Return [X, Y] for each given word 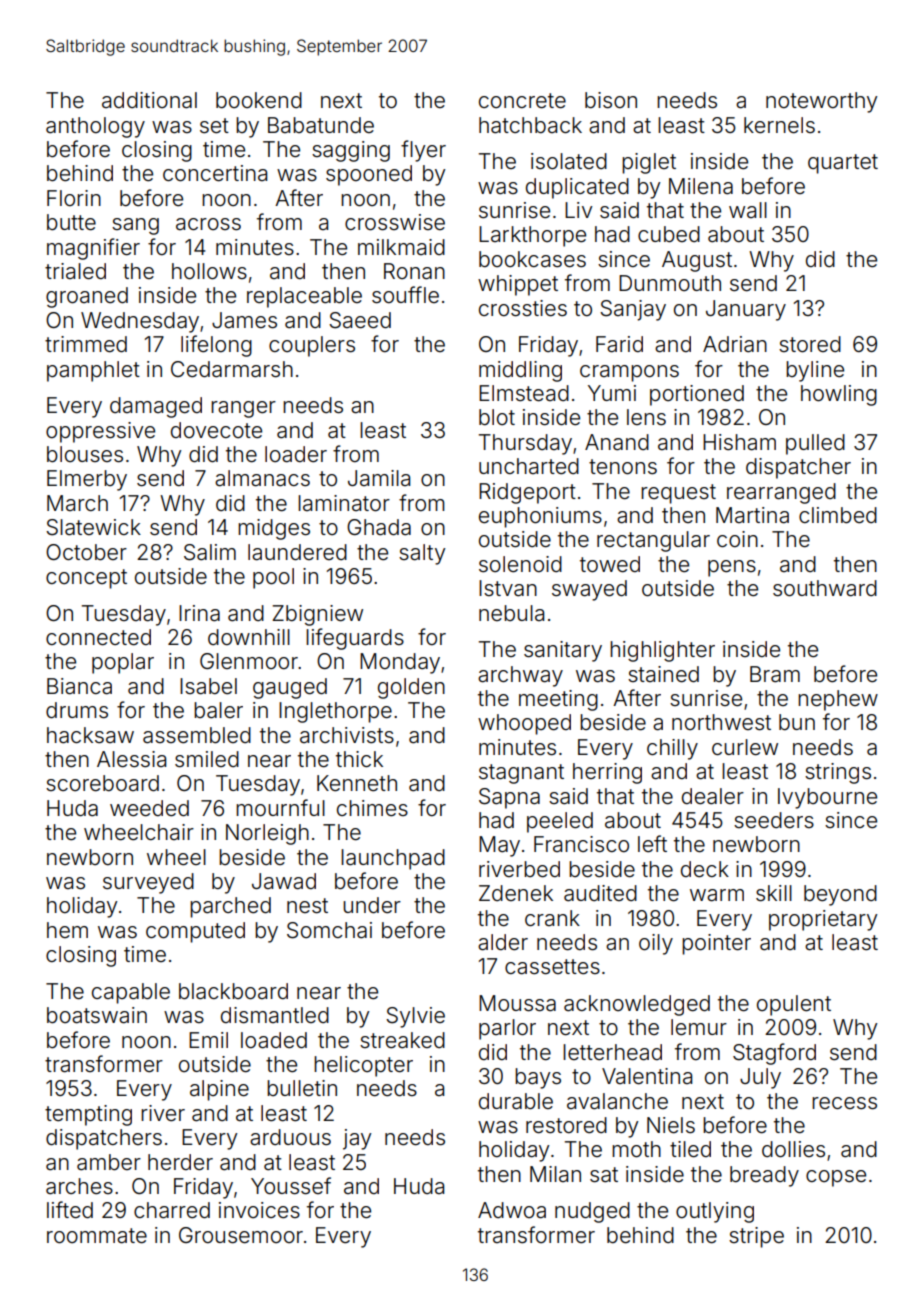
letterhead [612, 1052]
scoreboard [102, 783]
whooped [524, 724]
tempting [88, 1115]
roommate [97, 1236]
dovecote [216, 430]
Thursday [525, 444]
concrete [522, 101]
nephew [838, 700]
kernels [779, 125]
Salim [210, 552]
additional [149, 100]
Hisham [739, 442]
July [760, 1078]
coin [737, 539]
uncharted [529, 466]
